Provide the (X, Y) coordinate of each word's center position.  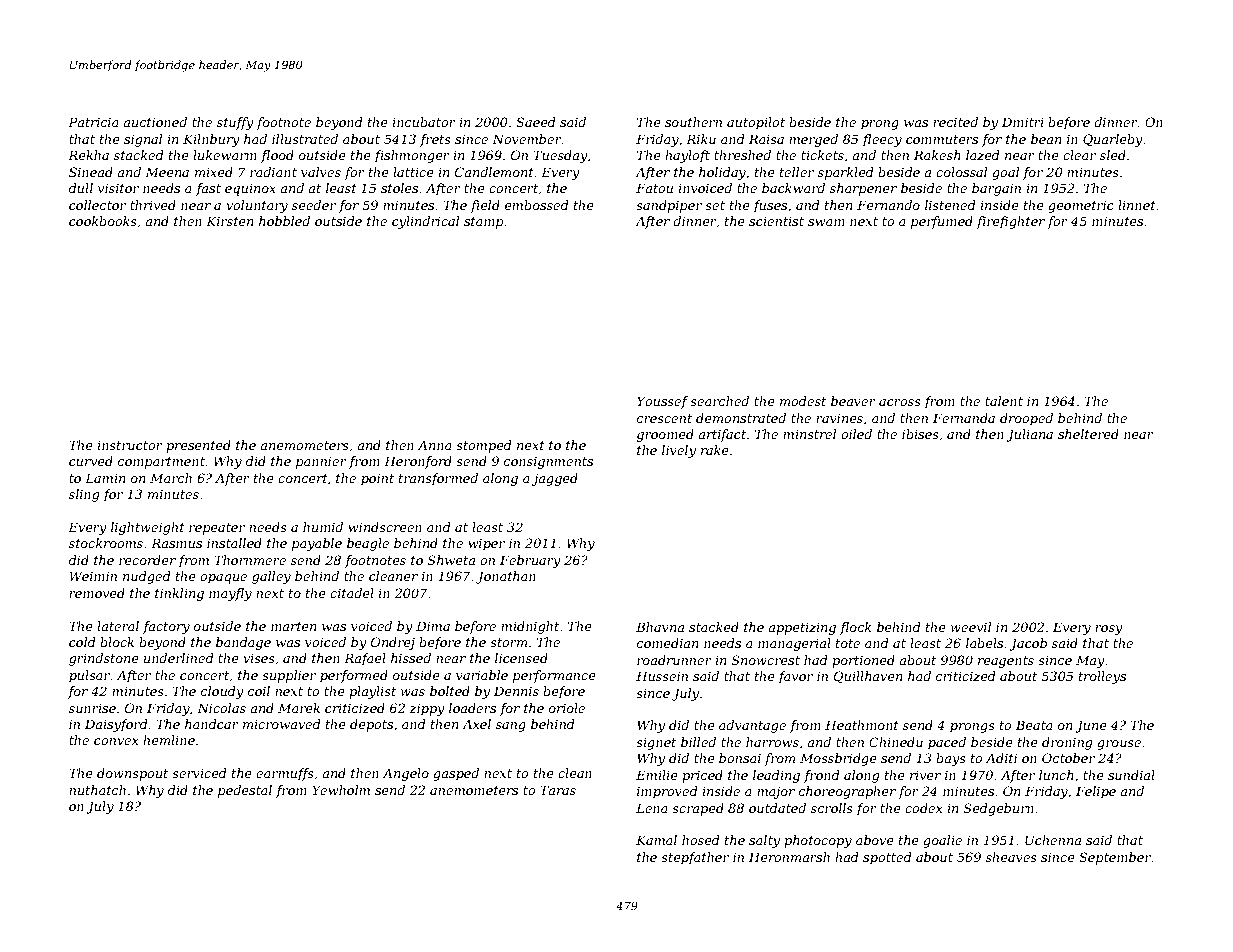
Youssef (662, 402)
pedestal (245, 791)
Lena (652, 808)
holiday (722, 173)
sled (1113, 155)
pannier (321, 462)
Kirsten (229, 221)
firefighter (1010, 222)
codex (924, 808)
